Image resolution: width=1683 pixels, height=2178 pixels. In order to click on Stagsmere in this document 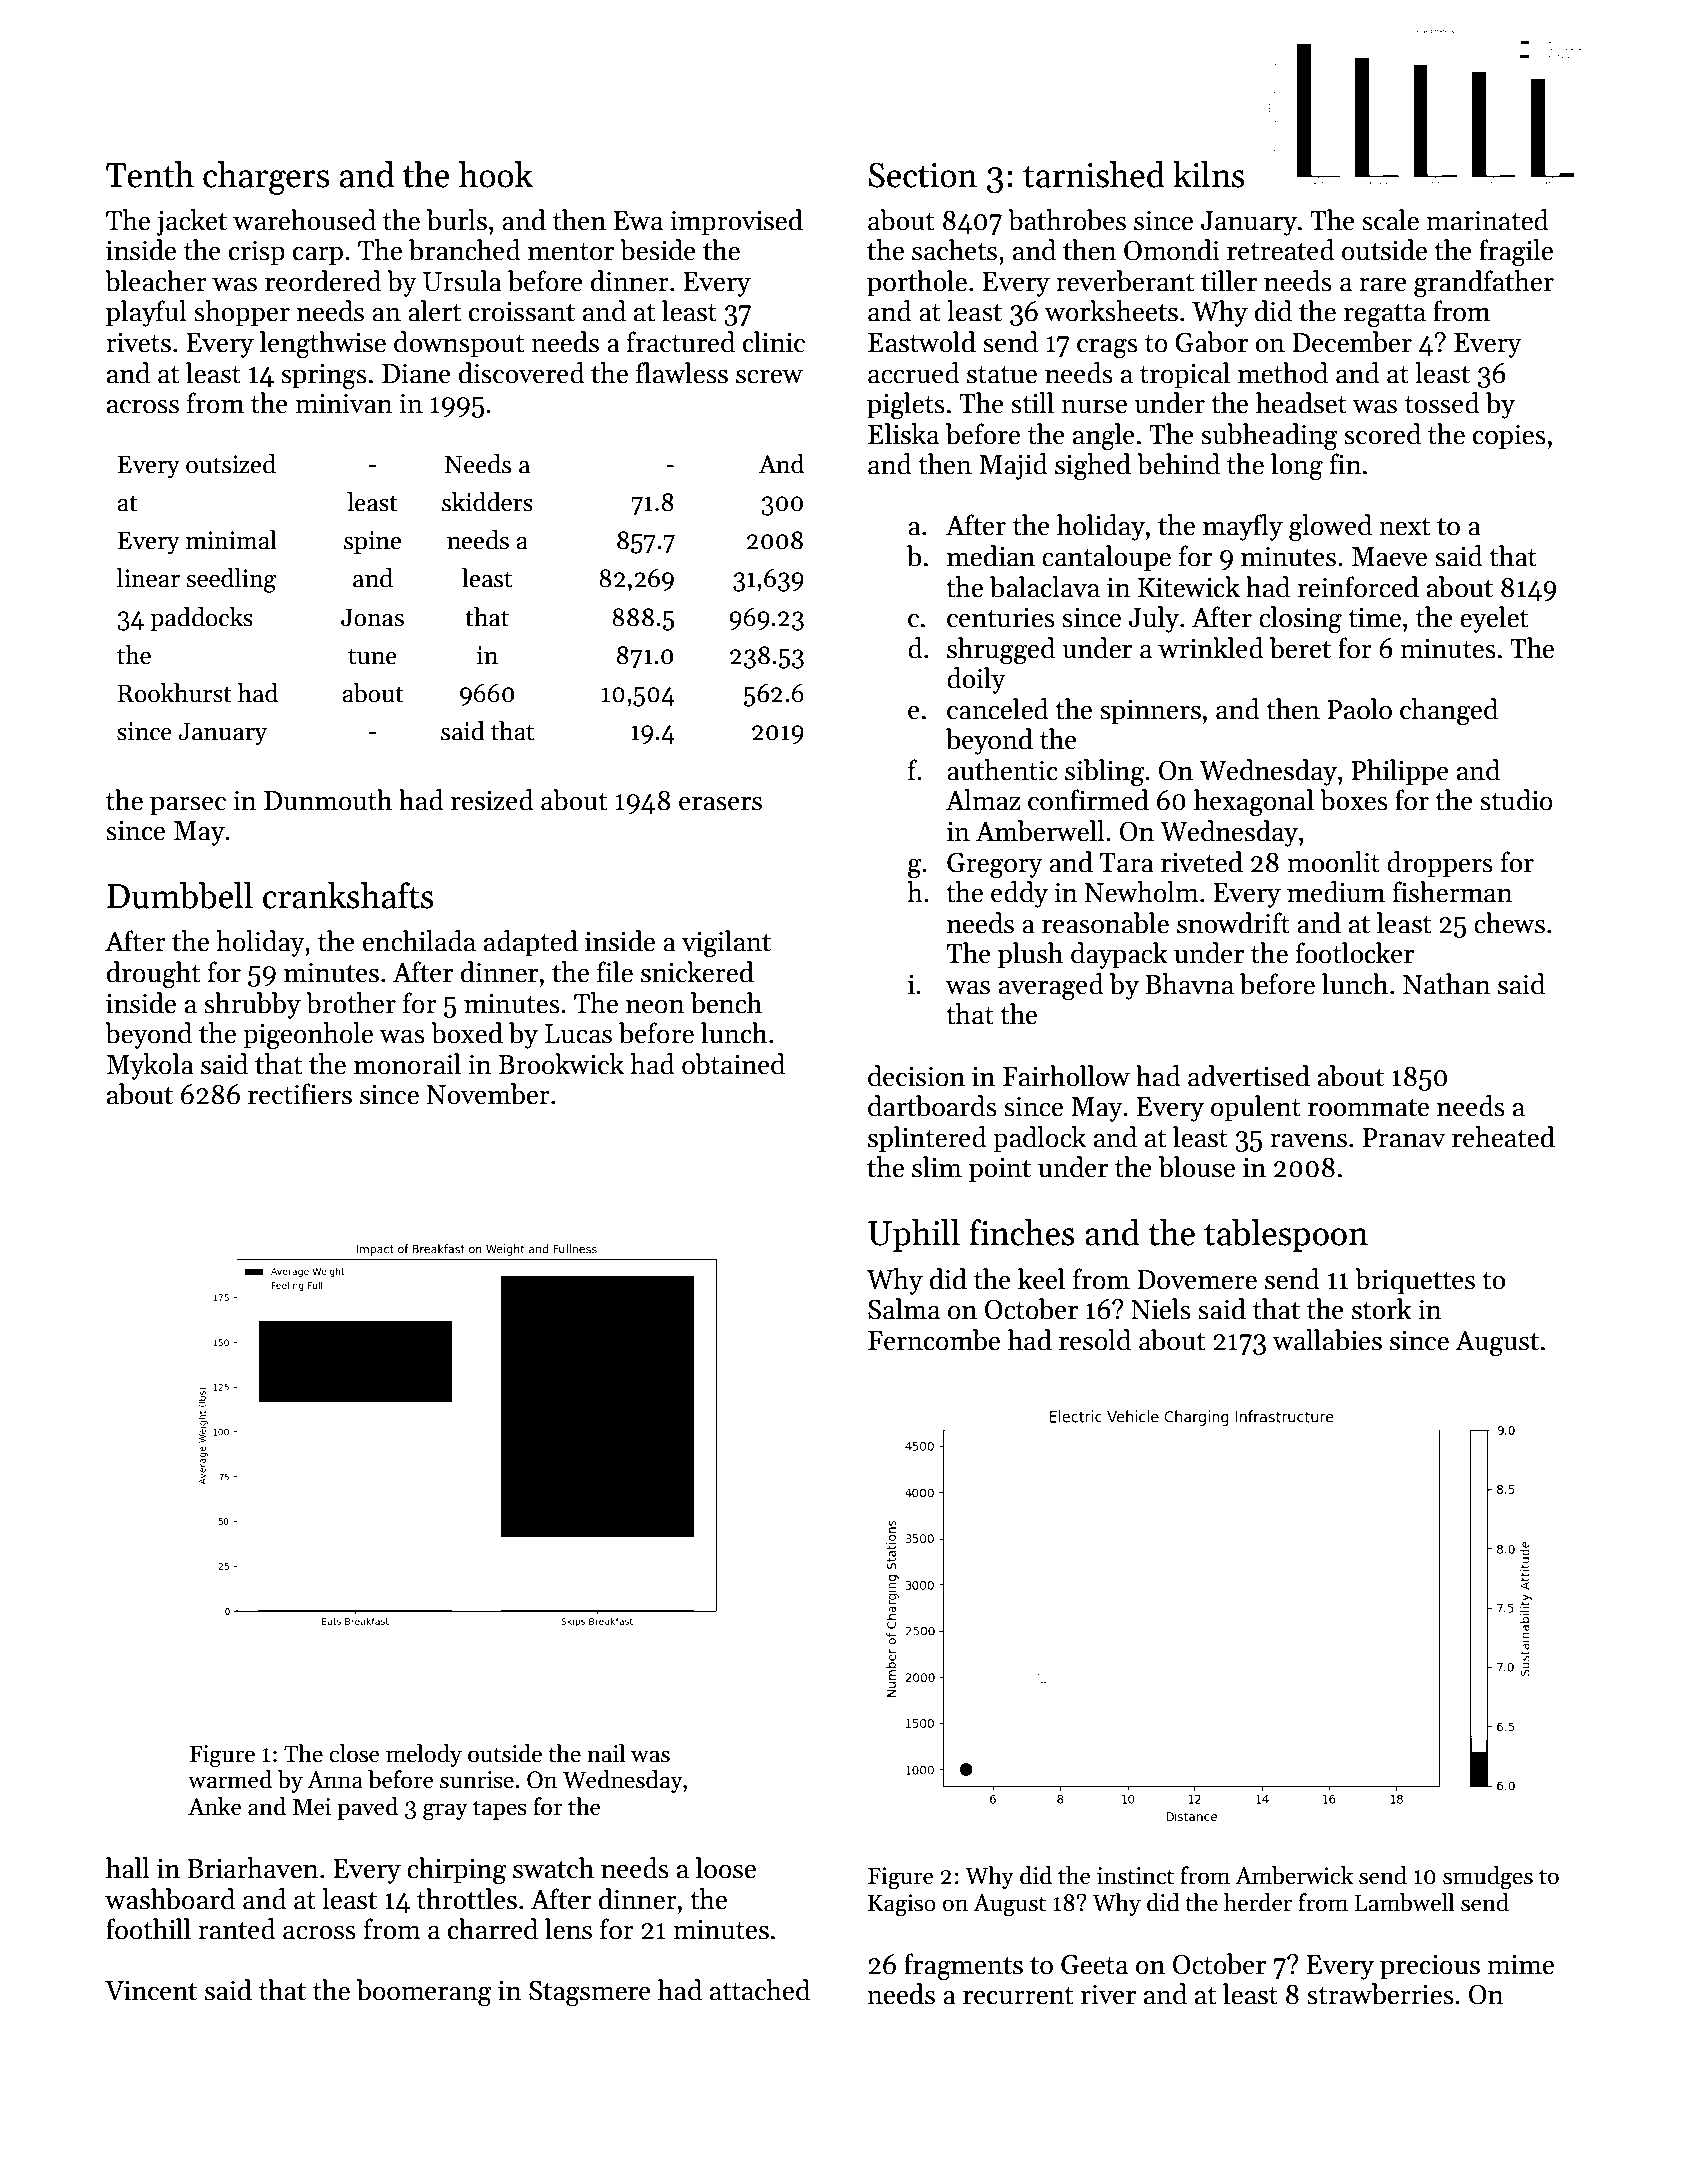, I will do `click(590, 1993)`.
